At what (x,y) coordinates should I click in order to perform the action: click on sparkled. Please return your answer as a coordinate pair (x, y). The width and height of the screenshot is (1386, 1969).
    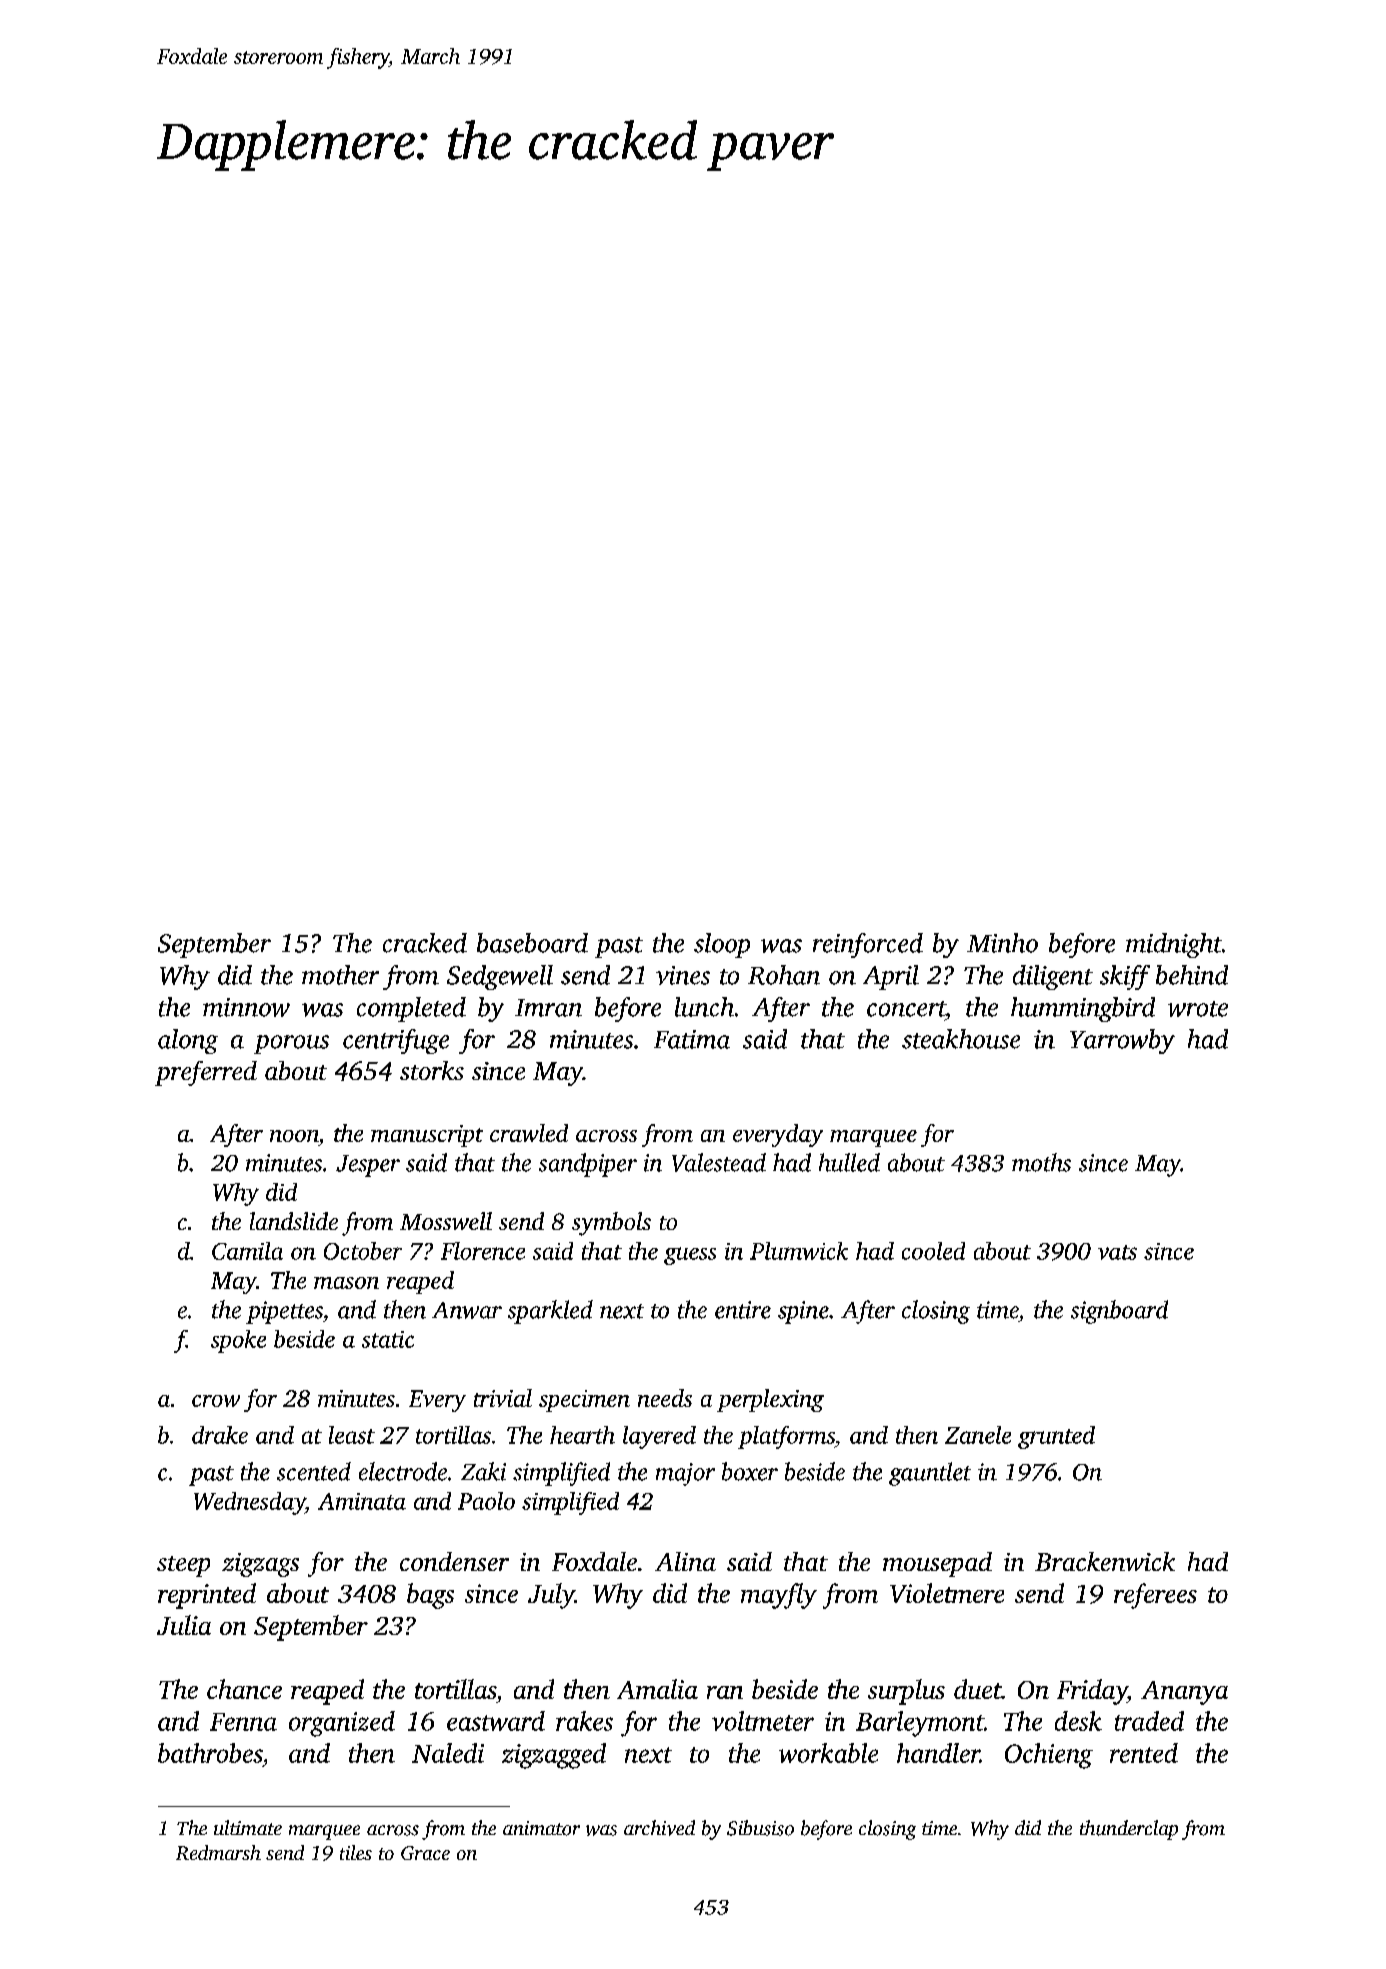
    Looking at the image, I should click on (550, 1312).
